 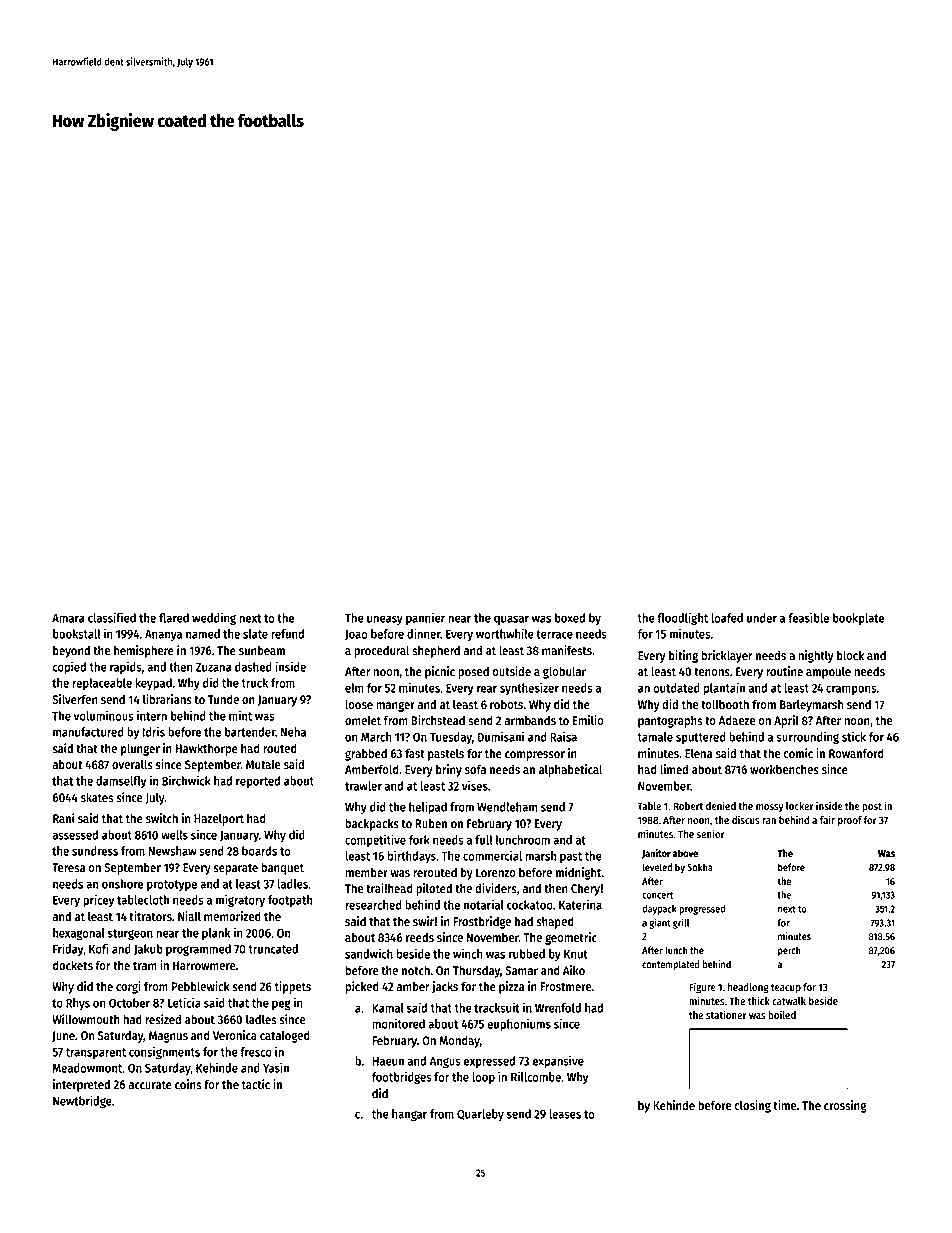 What do you see at coordinates (519, 1024) in the screenshot?
I see `euphoniums` at bounding box center [519, 1024].
